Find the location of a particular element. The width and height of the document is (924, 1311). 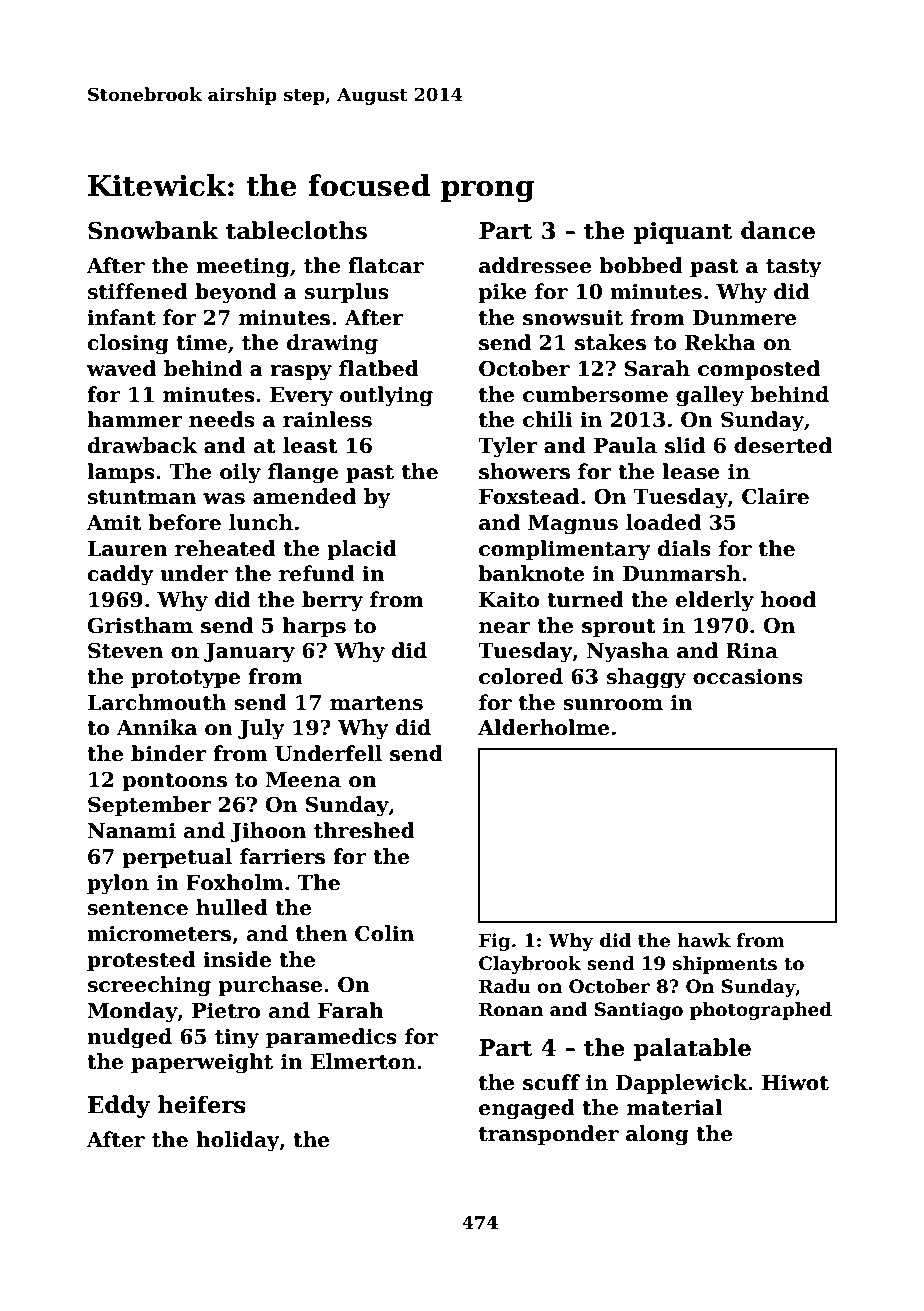

Hiwot is located at coordinates (795, 1083).
